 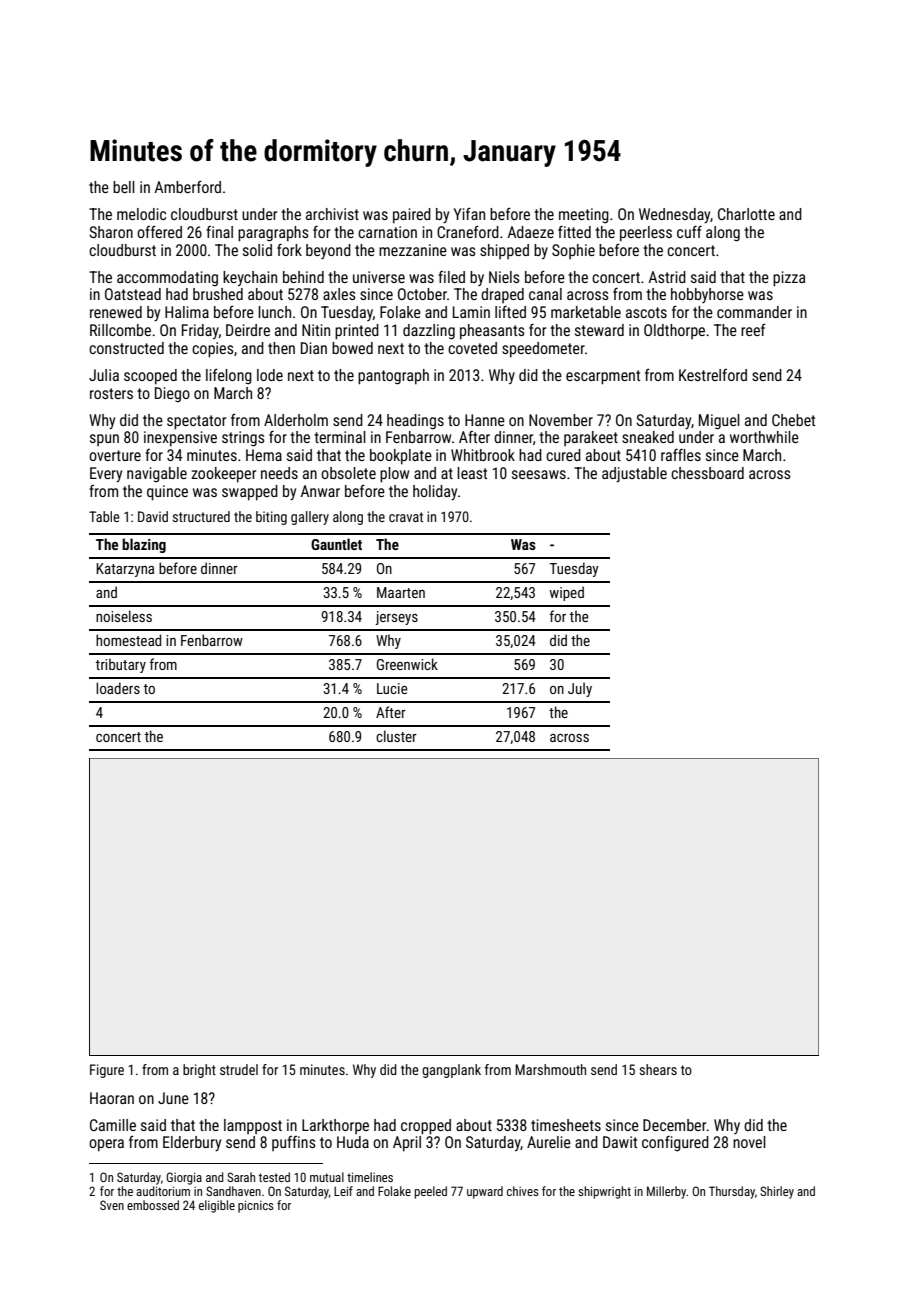 I want to click on lifted, so click(x=510, y=312).
